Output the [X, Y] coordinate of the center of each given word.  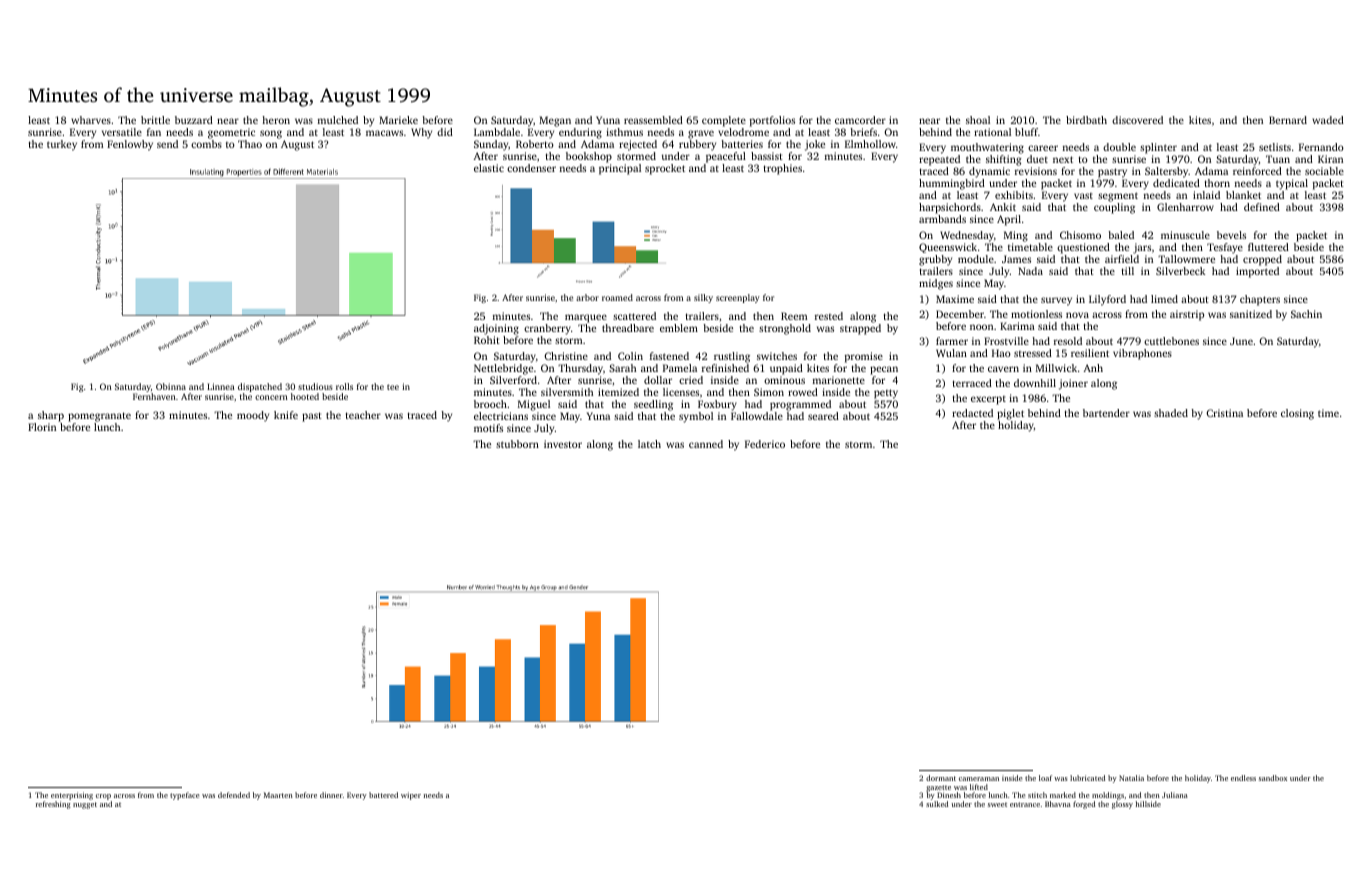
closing [1297, 414]
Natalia [1131, 778]
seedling [653, 405]
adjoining [496, 329]
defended [234, 795]
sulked [937, 804]
